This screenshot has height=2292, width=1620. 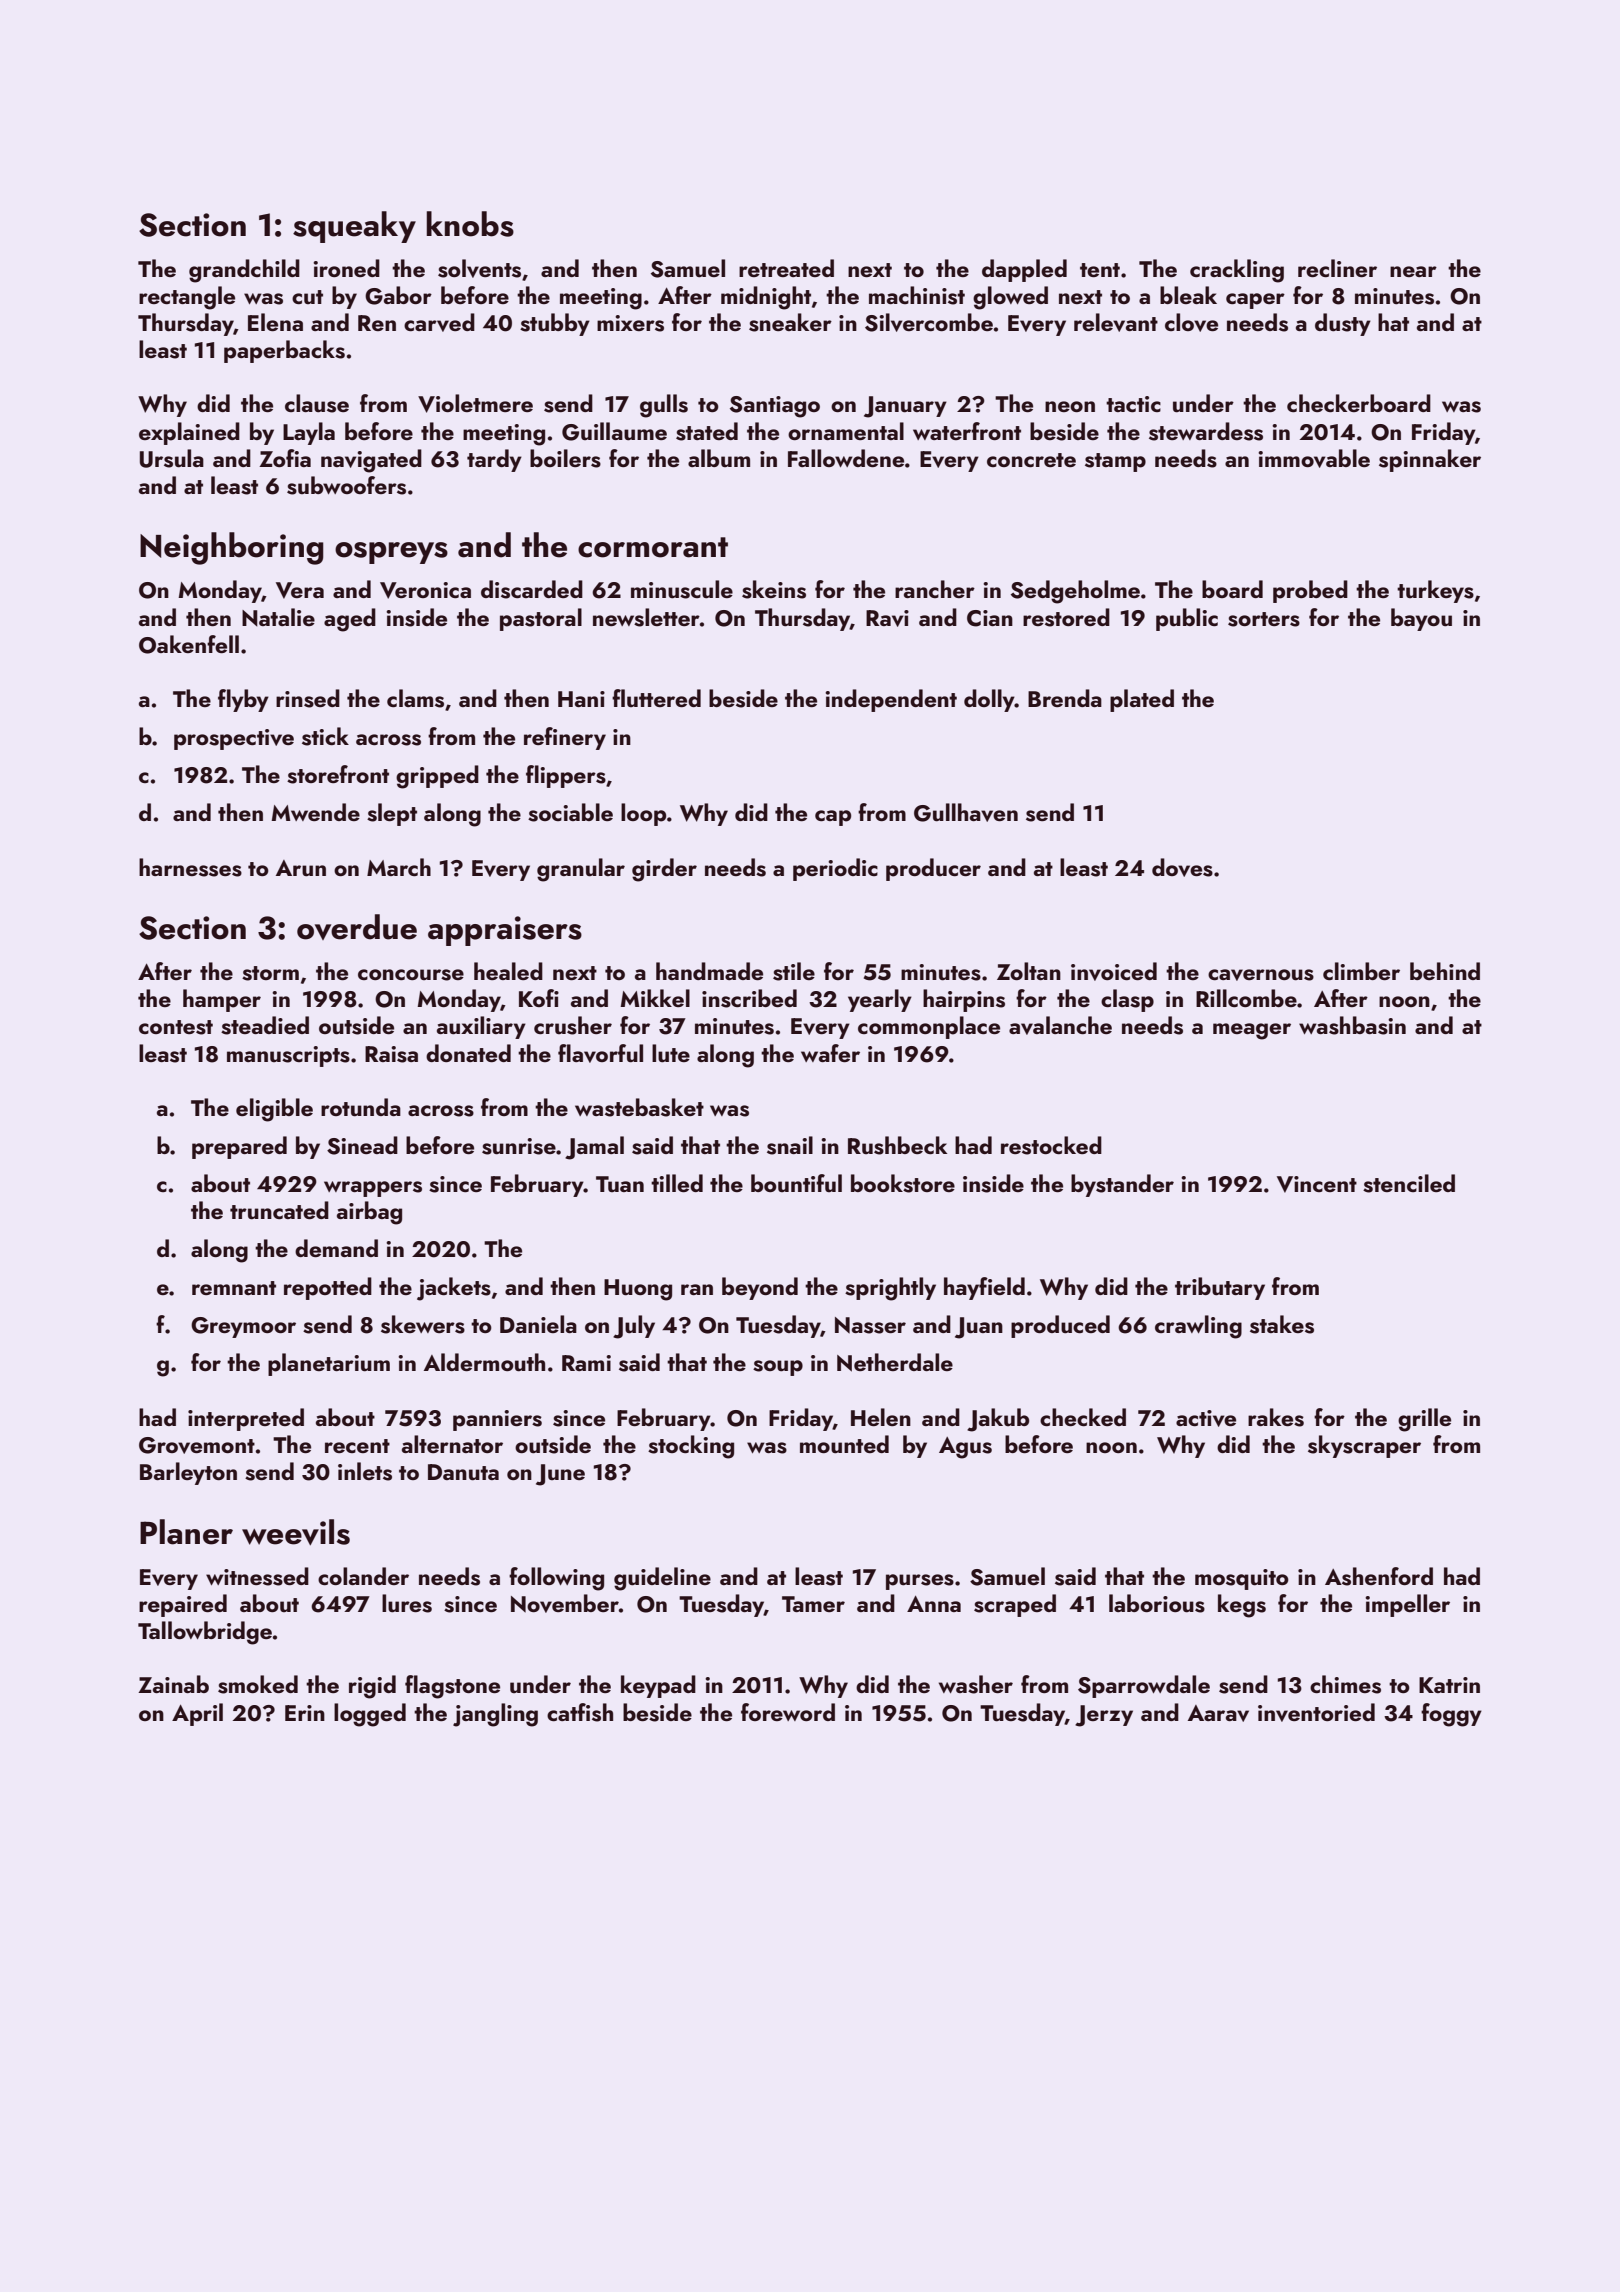 I want to click on squeaky, so click(x=354, y=227).
